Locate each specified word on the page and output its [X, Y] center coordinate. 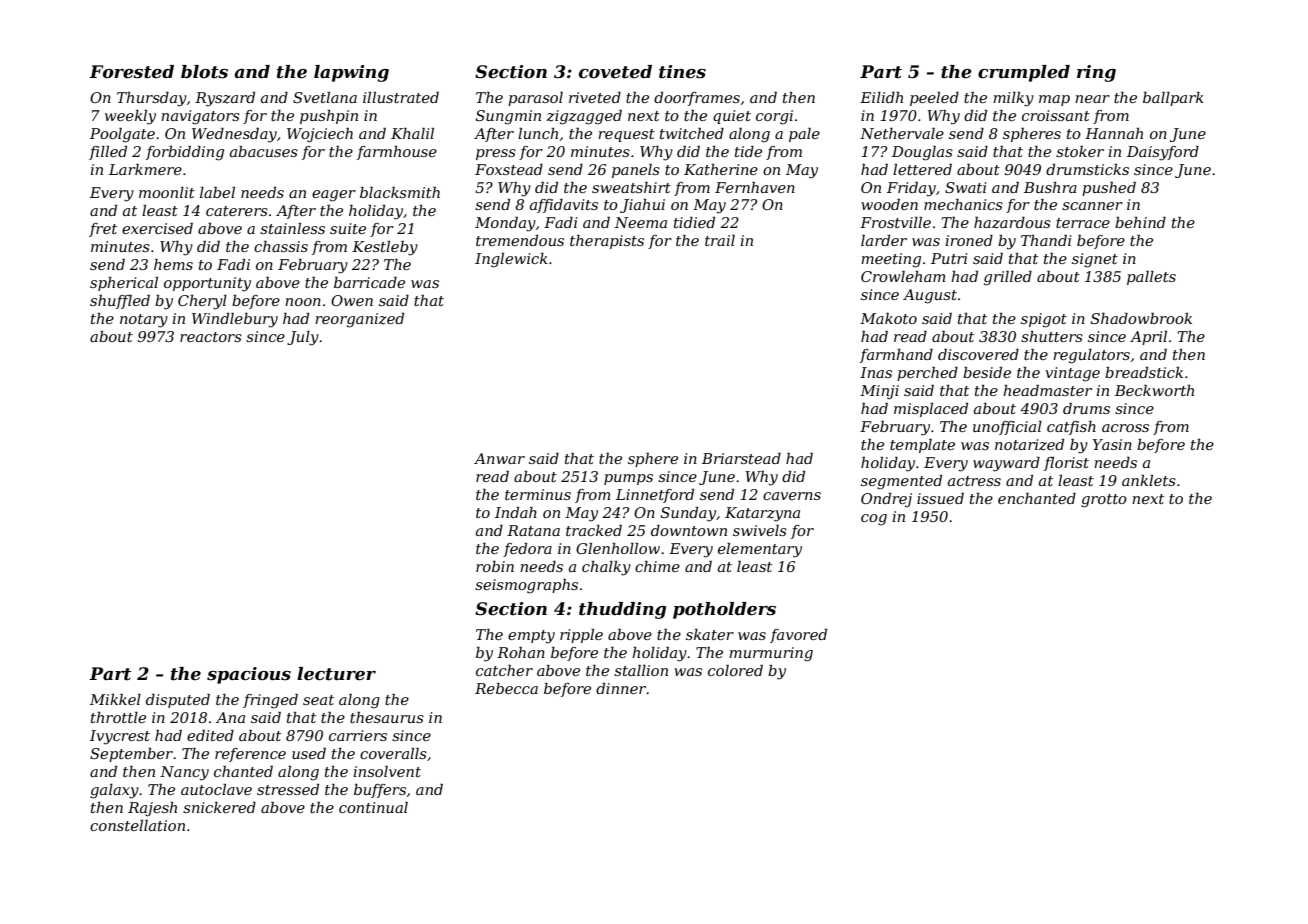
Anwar [499, 458]
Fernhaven [755, 187]
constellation [137, 825]
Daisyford [1163, 153]
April [1148, 338]
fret [103, 230]
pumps [628, 479]
